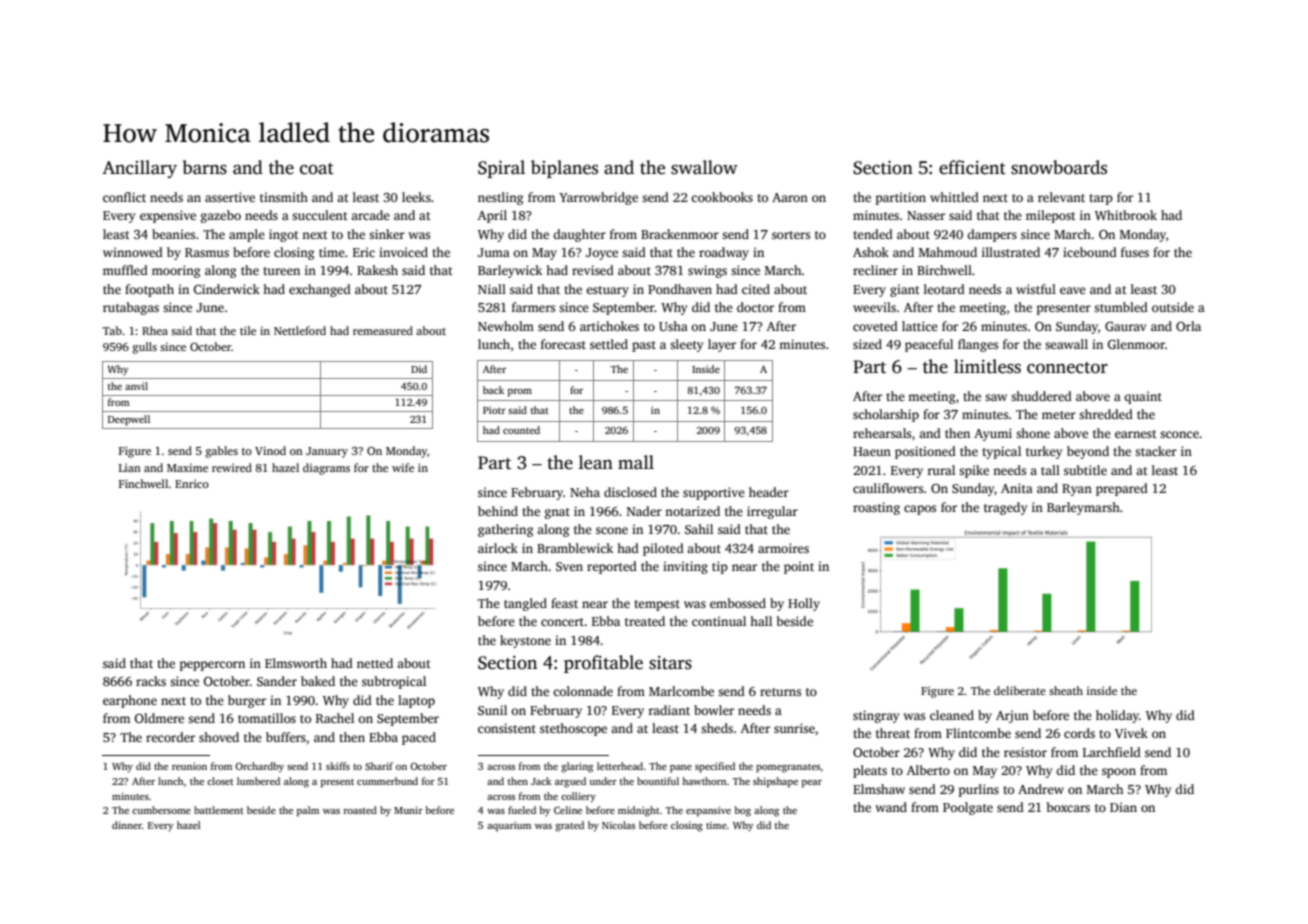  Describe the element at coordinates (598, 198) in the document. I see `Yarrowbridge` at that location.
